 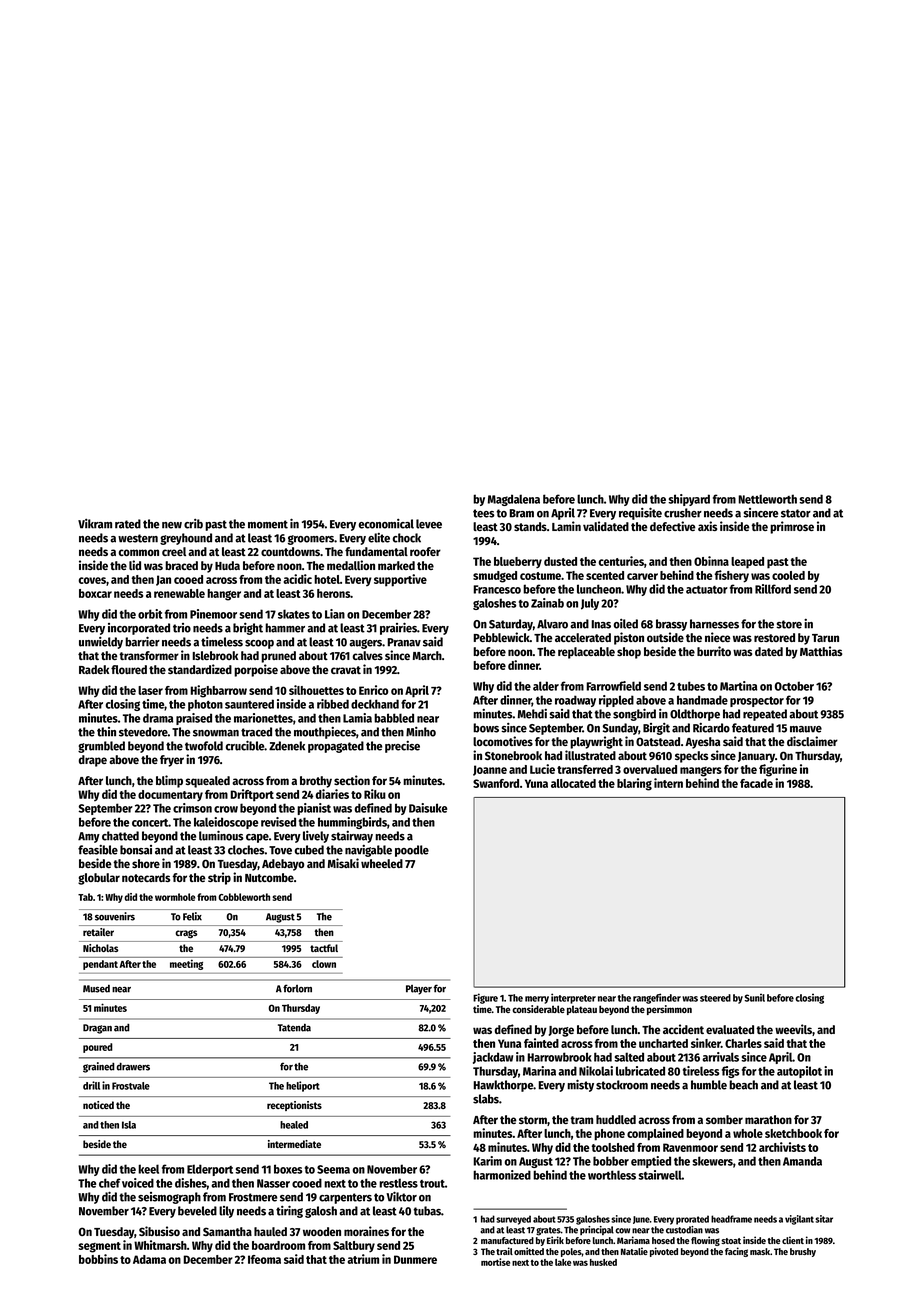 What do you see at coordinates (711, 561) in the image?
I see `Obinna` at bounding box center [711, 561].
